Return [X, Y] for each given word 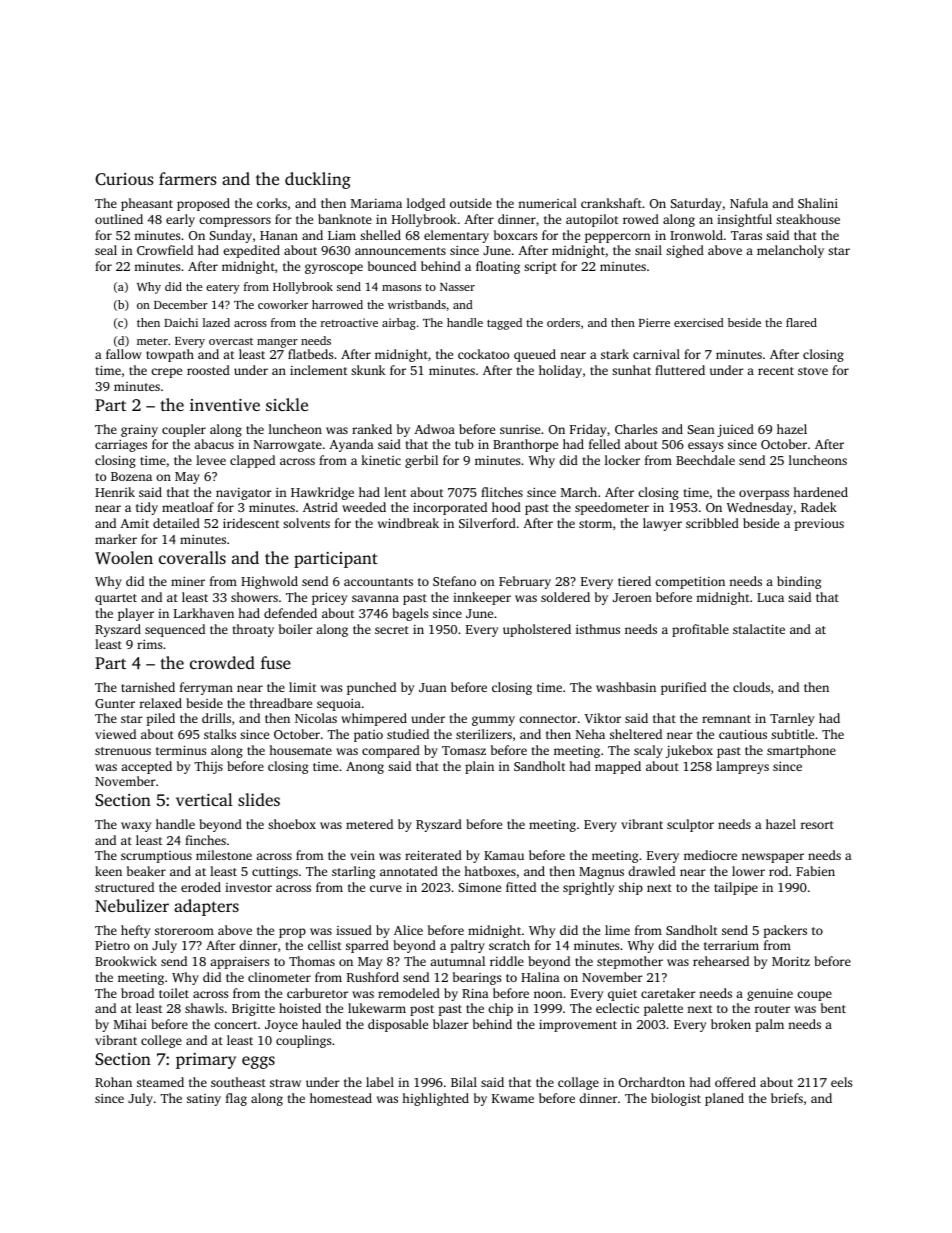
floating [498, 267]
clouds [751, 687]
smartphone [801, 751]
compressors [235, 222]
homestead [341, 1098]
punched [371, 688]
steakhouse [808, 219]
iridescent [251, 523]
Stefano [454, 581]
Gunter [115, 703]
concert [235, 1025]
